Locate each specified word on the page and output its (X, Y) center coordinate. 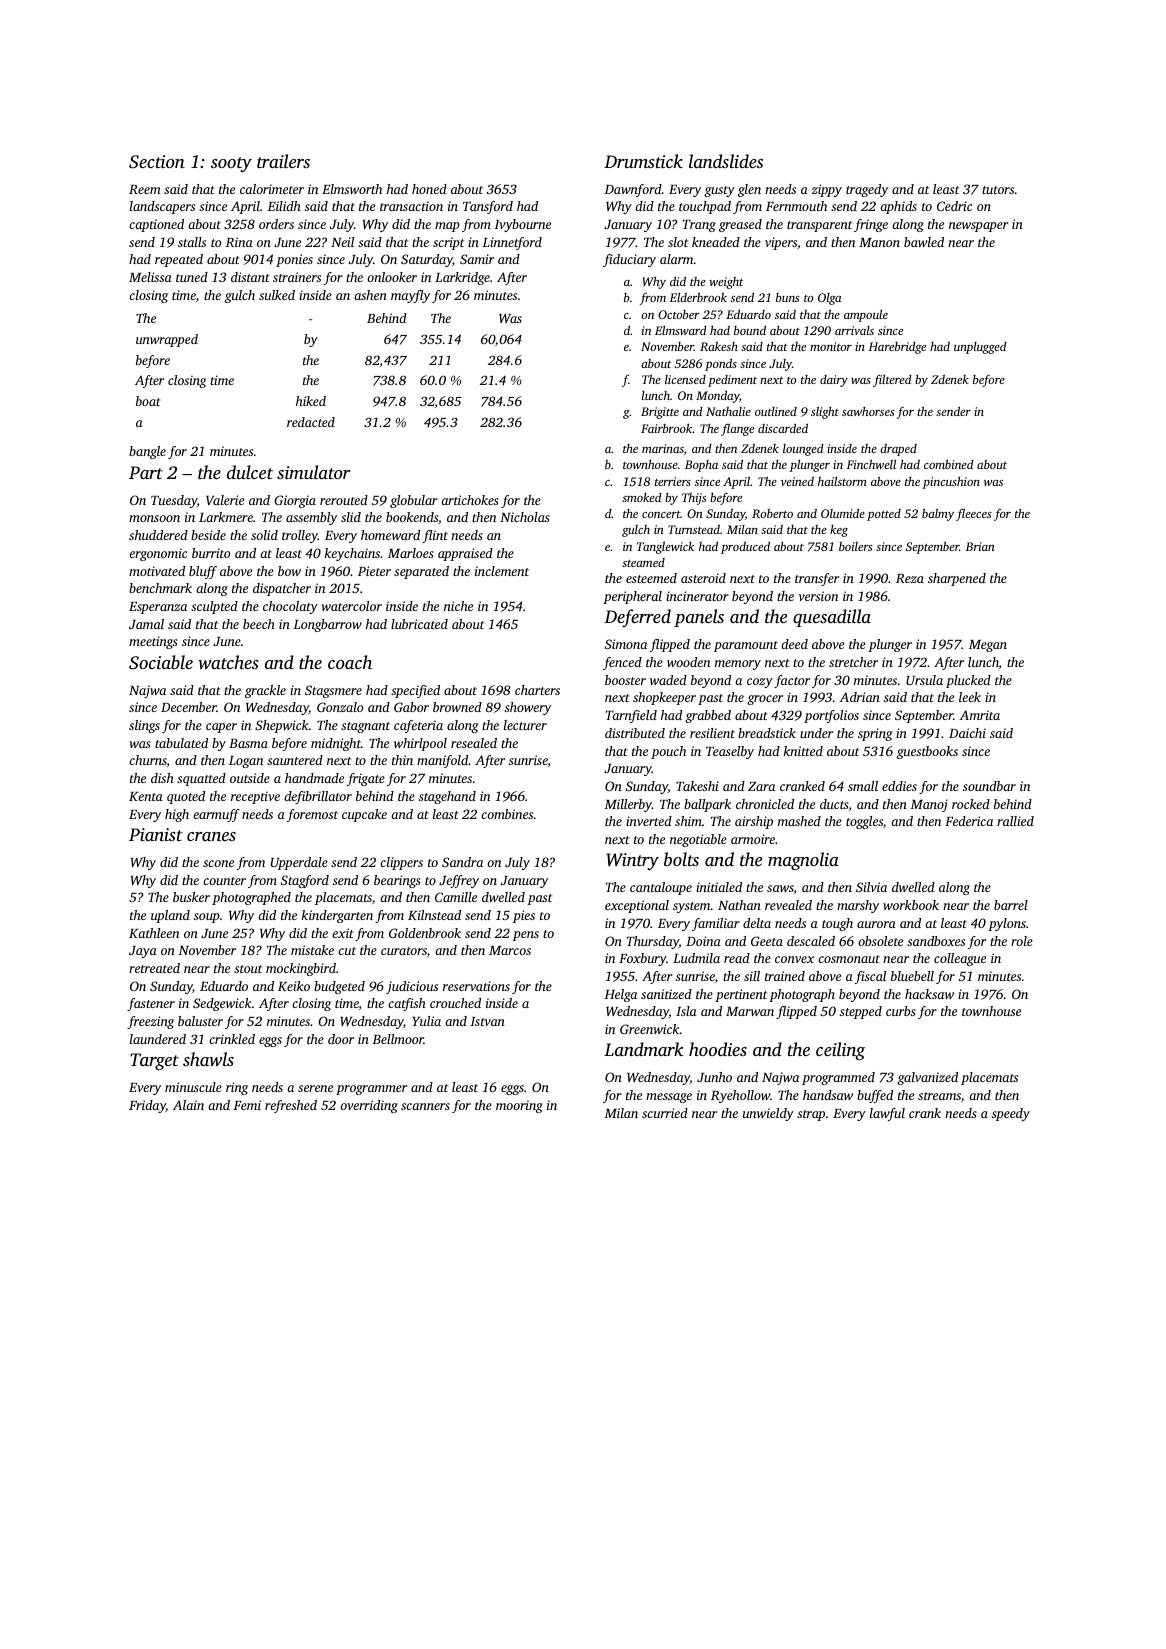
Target (154, 1061)
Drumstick (643, 161)
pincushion (951, 483)
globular (414, 501)
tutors (998, 190)
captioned (156, 225)
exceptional (637, 906)
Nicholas (525, 517)
